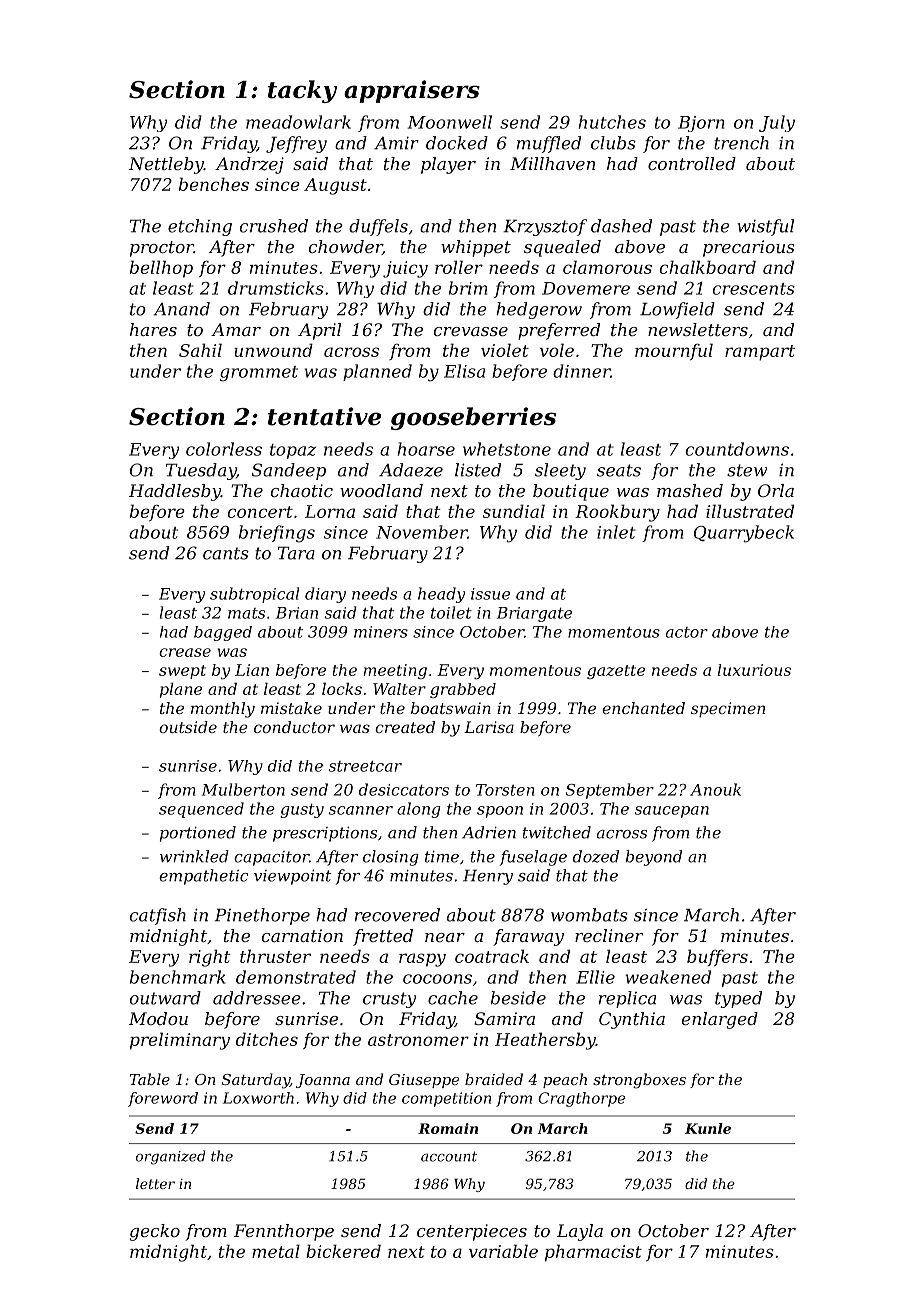 This image has height=1314, width=924. Describe the element at coordinates (243, 789) in the image. I see `Mulberton` at that location.
